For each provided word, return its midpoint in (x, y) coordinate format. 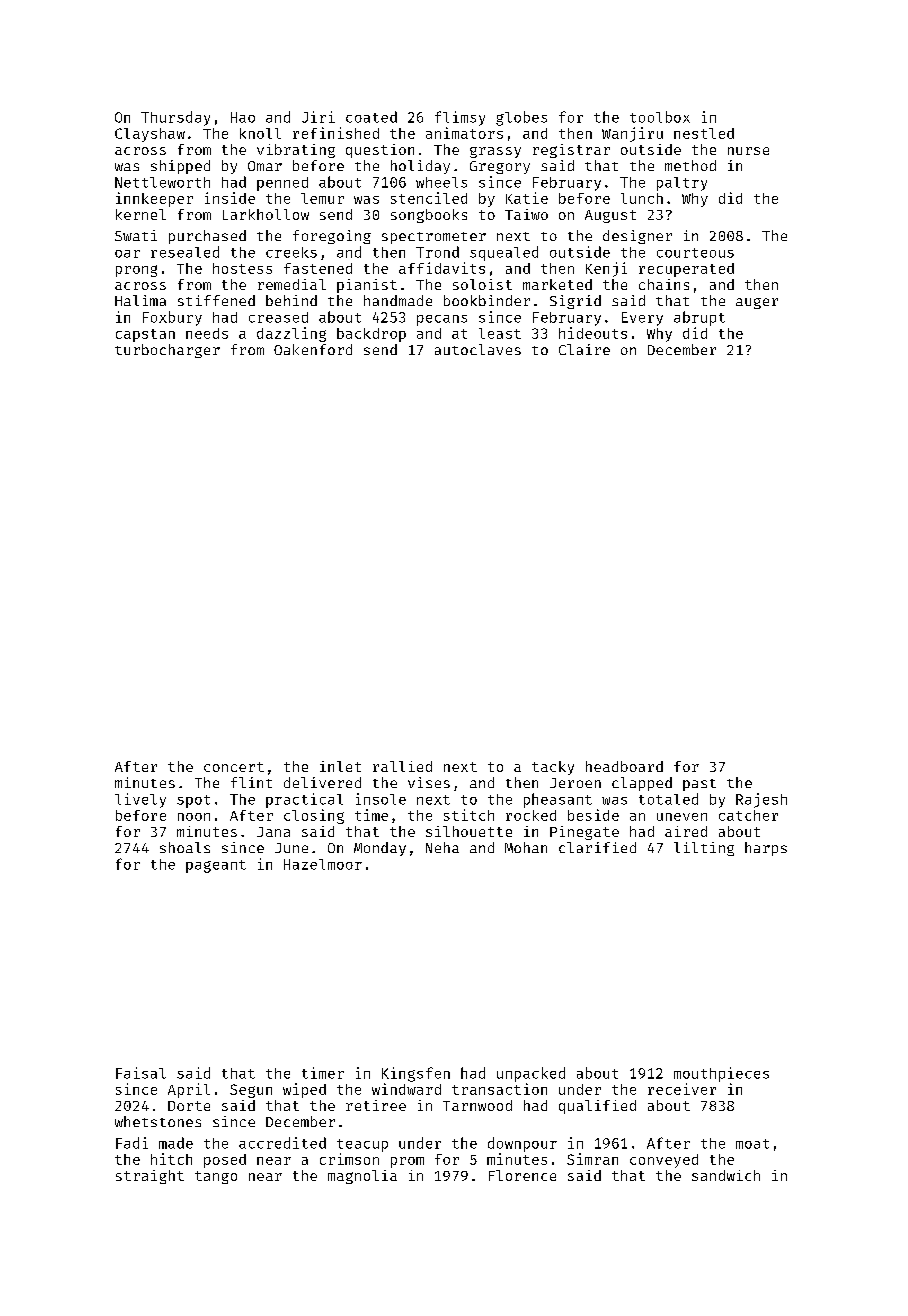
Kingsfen (416, 1074)
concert (234, 767)
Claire (584, 349)
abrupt (699, 318)
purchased (207, 237)
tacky (553, 768)
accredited (282, 1143)
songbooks (429, 216)
